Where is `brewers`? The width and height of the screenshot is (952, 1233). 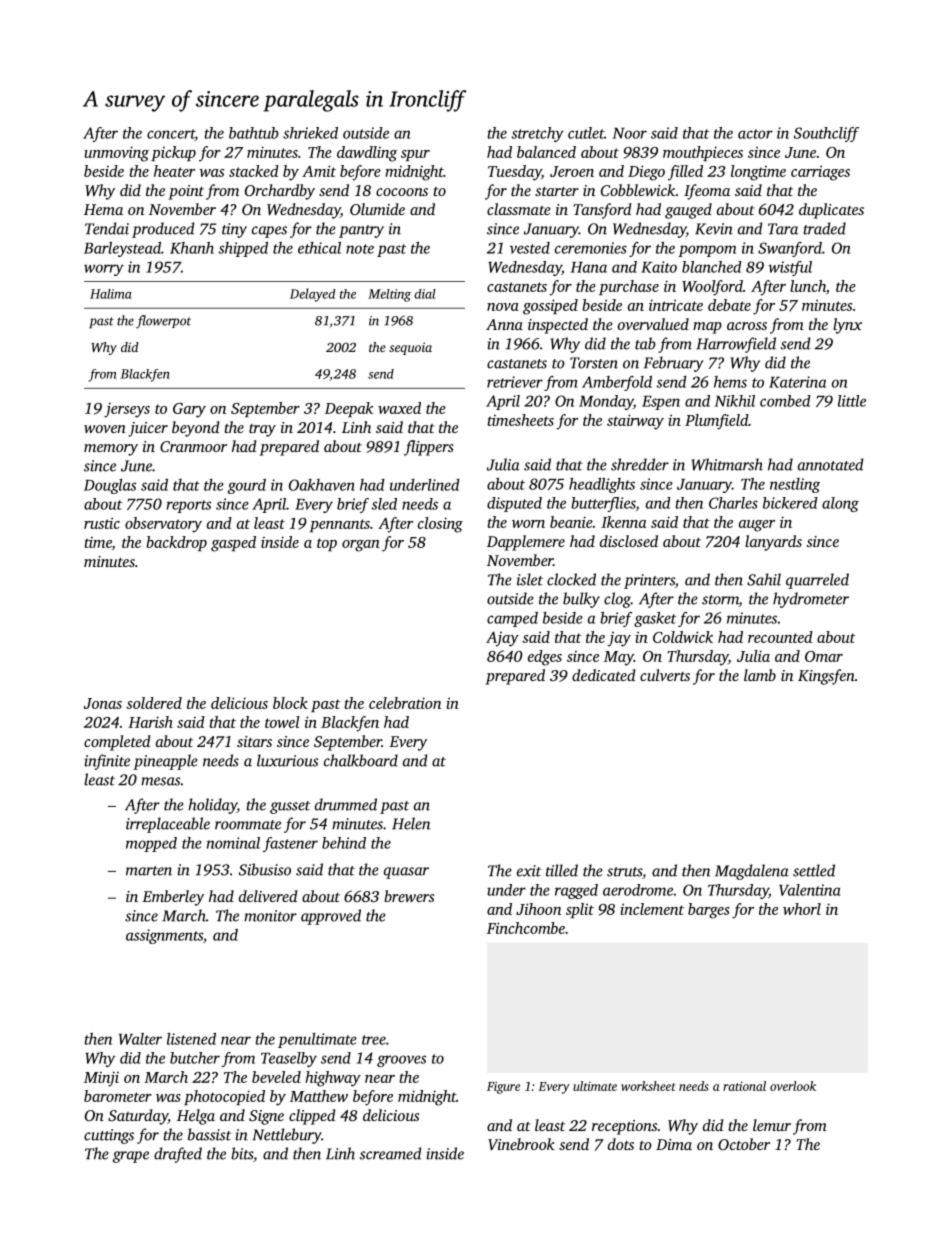 brewers is located at coordinates (409, 896).
